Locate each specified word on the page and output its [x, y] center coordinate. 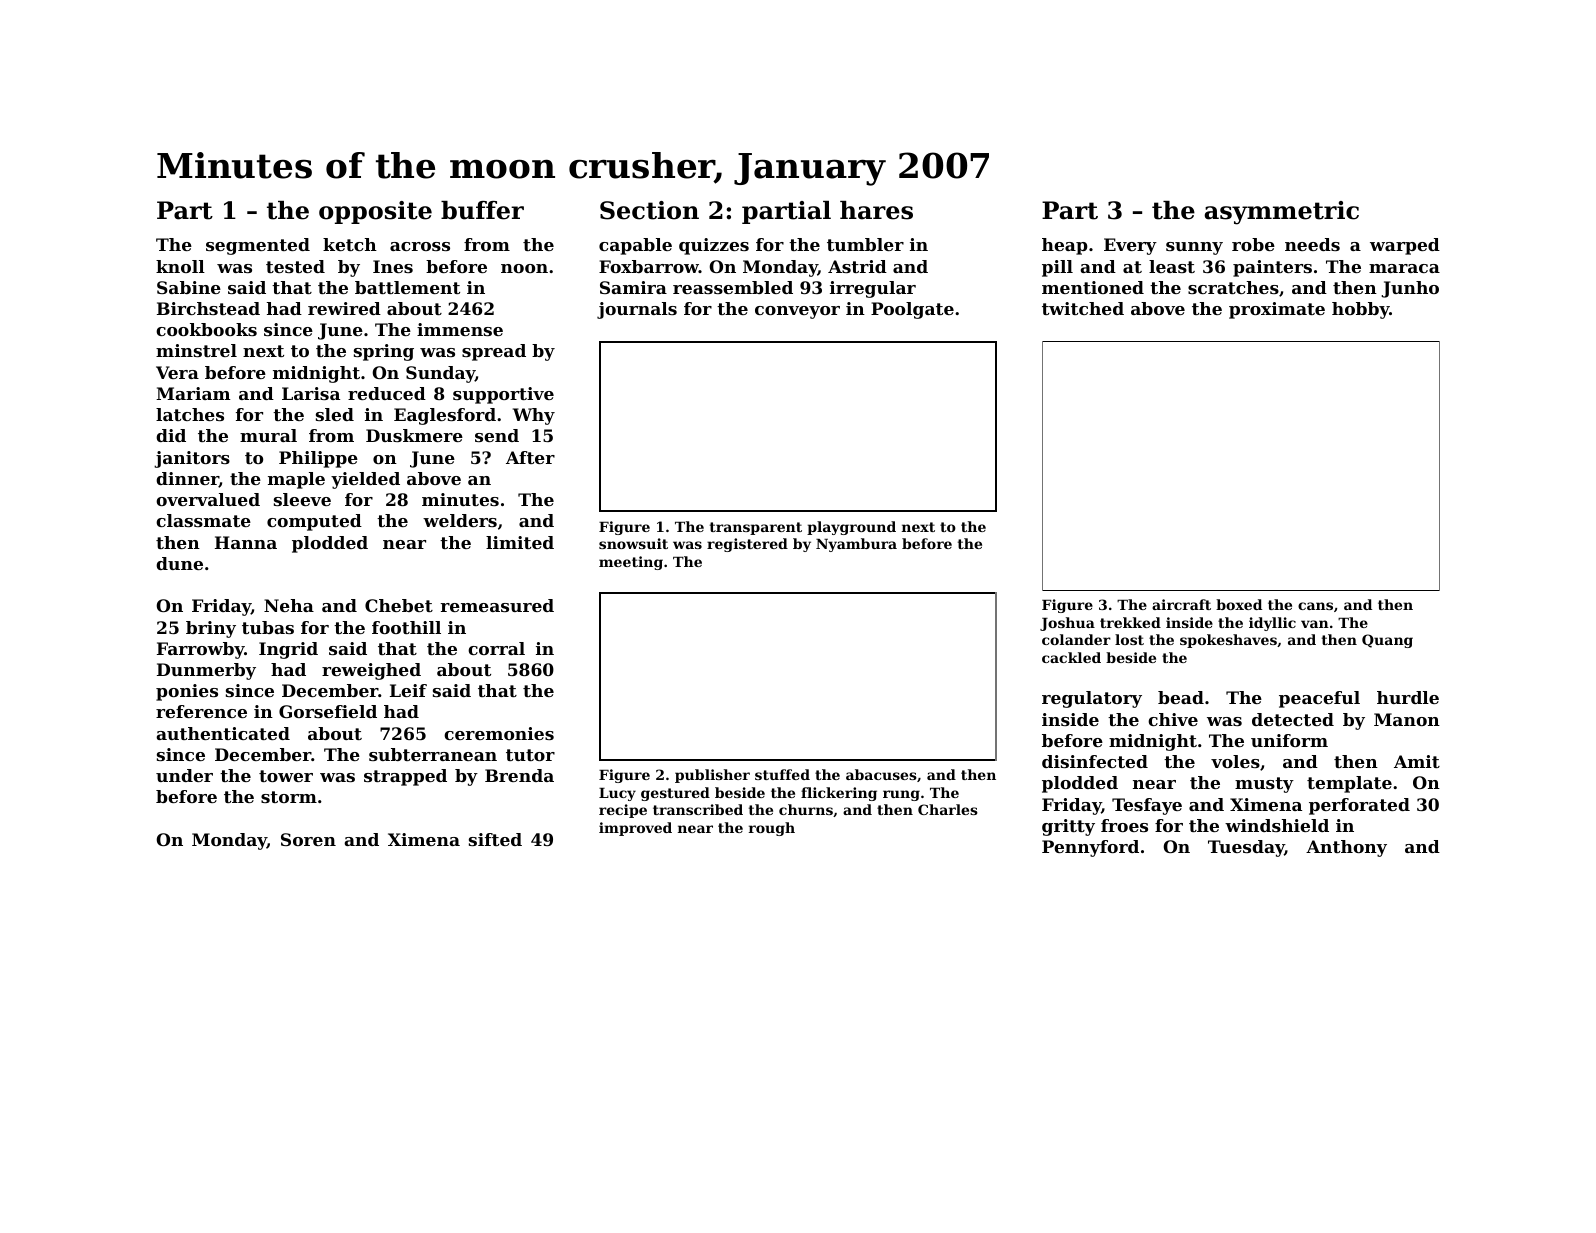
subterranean [433, 754]
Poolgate [912, 310]
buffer [482, 210]
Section [649, 210]
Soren [308, 839]
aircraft [1181, 604]
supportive [503, 395]
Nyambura [856, 545]
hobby [1361, 310]
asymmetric [1282, 213]
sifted [495, 839]
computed [314, 522]
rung [901, 795]
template [1349, 784]
